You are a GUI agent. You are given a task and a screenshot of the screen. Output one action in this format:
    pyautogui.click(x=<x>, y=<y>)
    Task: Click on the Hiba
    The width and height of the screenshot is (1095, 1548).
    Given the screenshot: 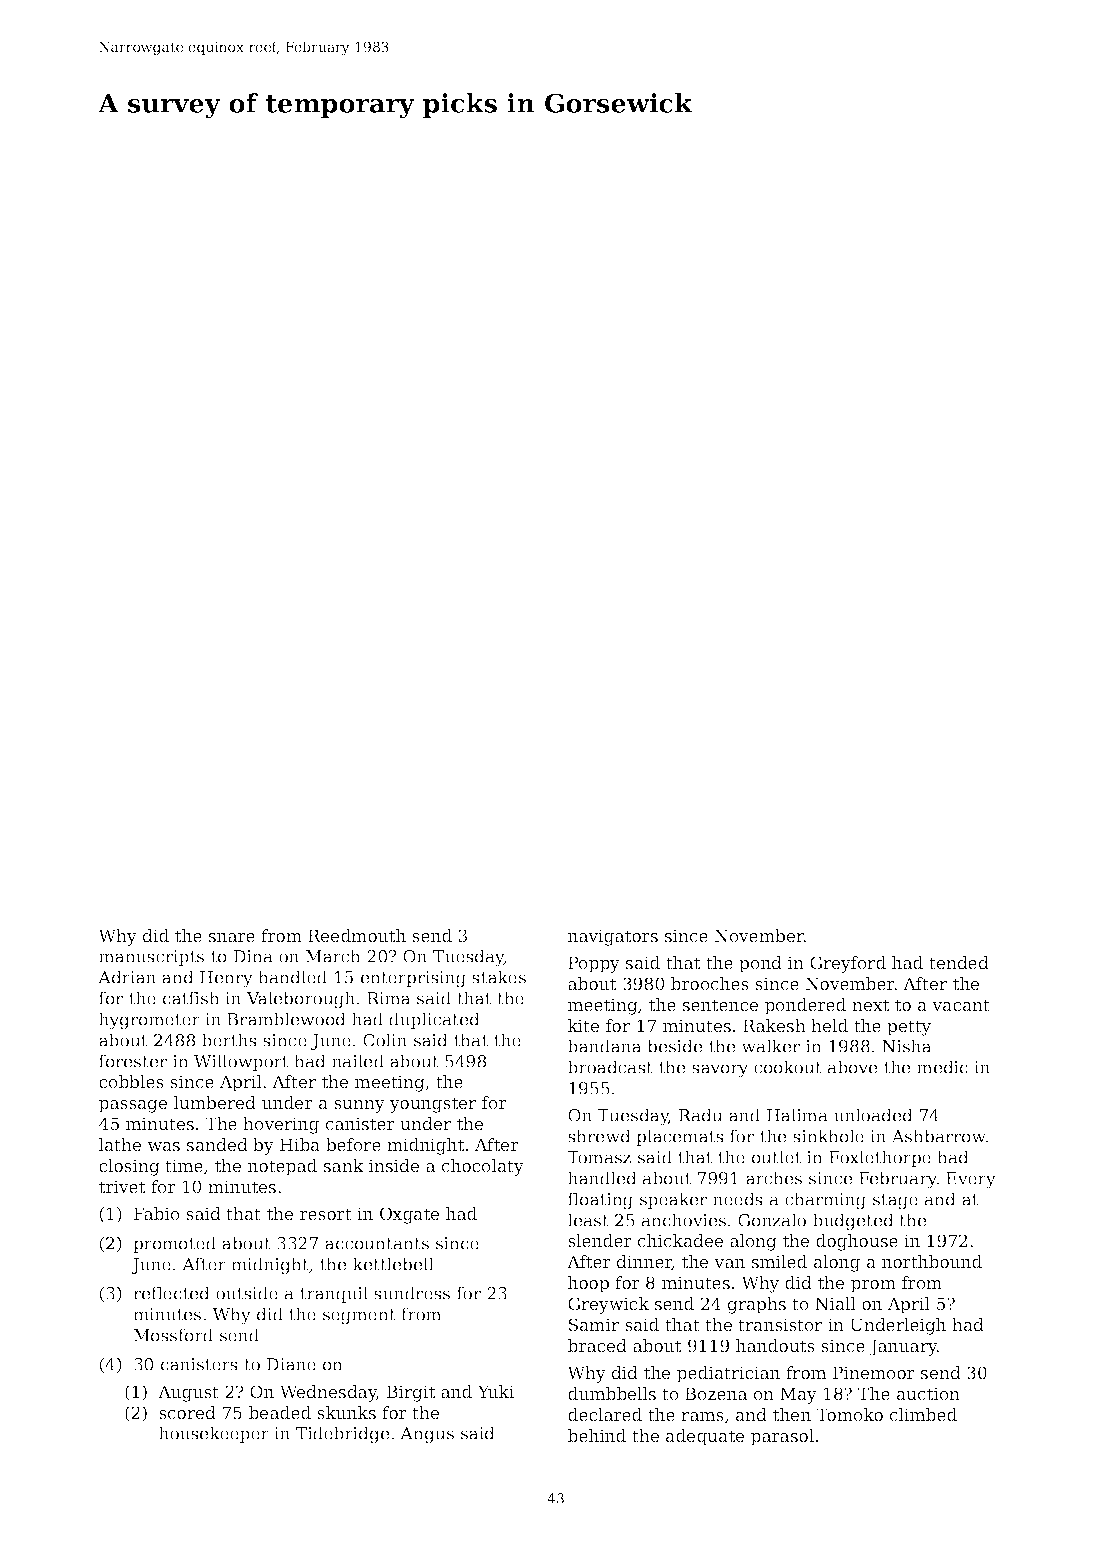 What is the action you would take?
    pyautogui.click(x=300, y=1144)
